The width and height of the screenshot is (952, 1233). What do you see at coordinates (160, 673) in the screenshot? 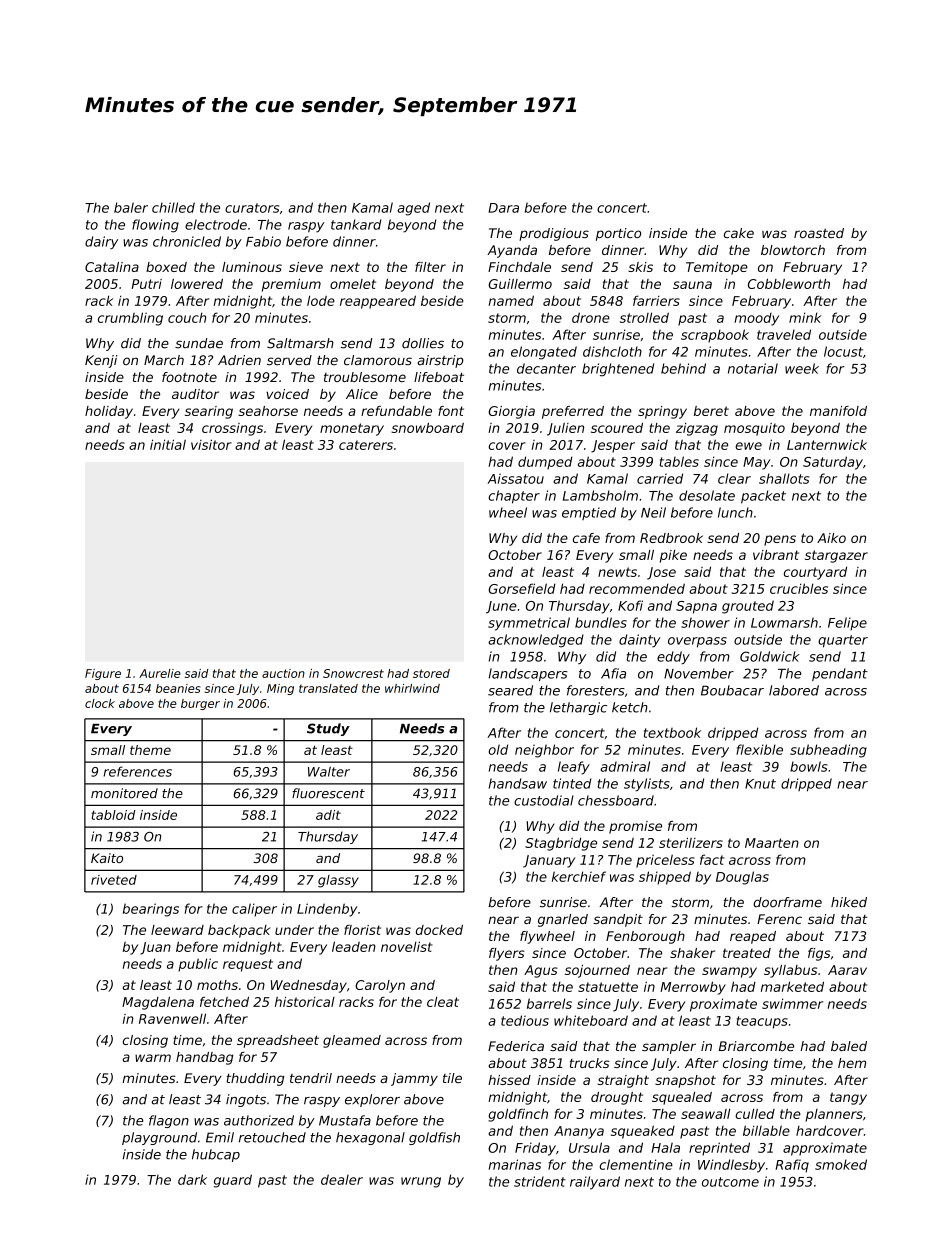
I see `Aurelie` at bounding box center [160, 673].
